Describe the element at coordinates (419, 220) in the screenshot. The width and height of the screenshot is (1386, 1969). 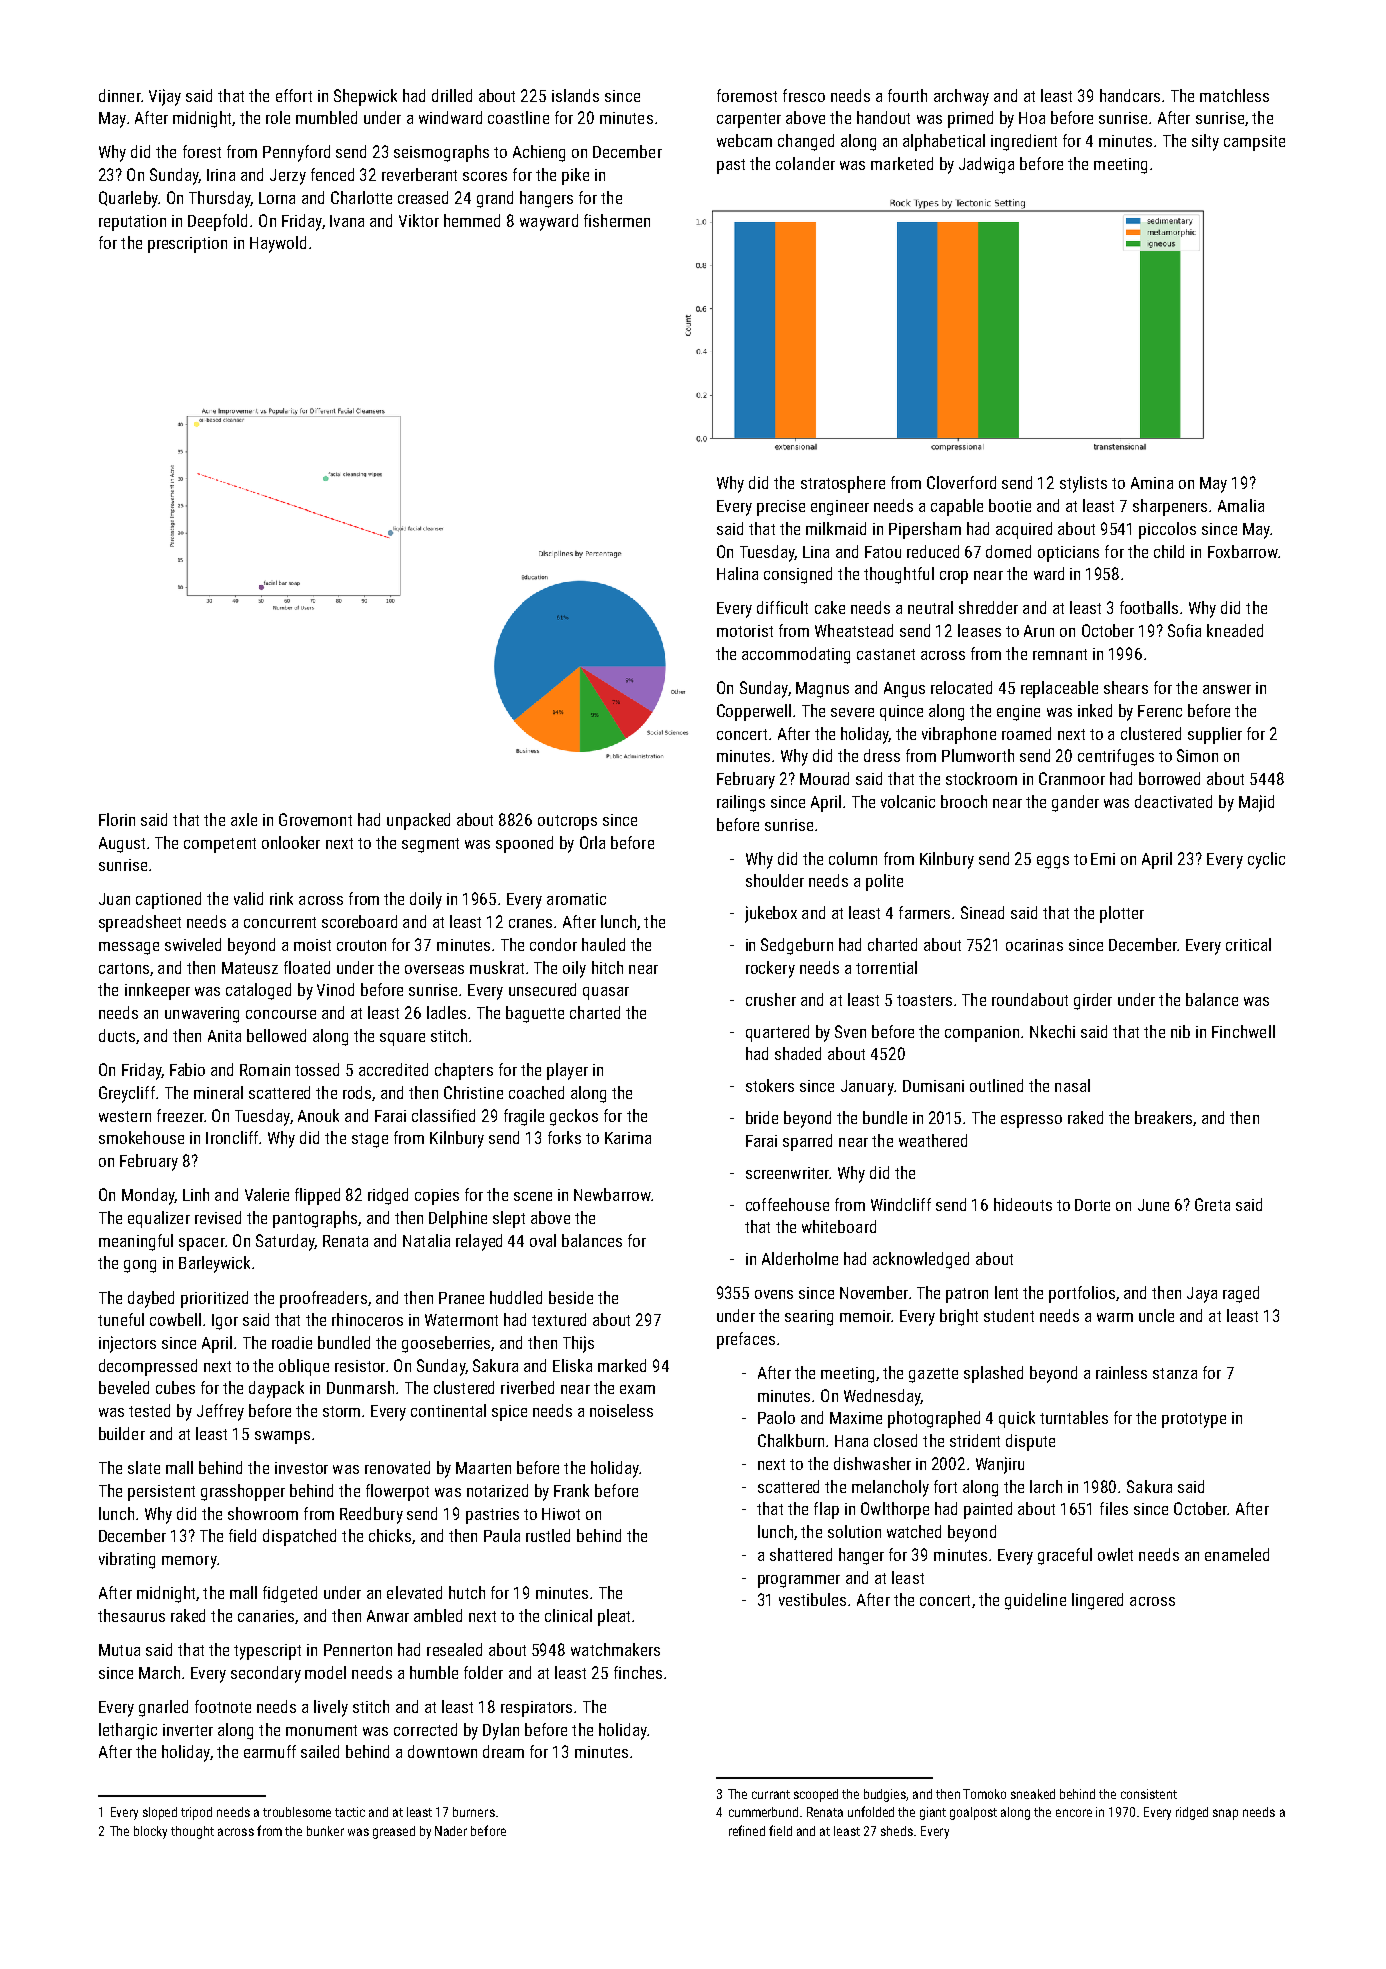
I see `Viktor` at that location.
